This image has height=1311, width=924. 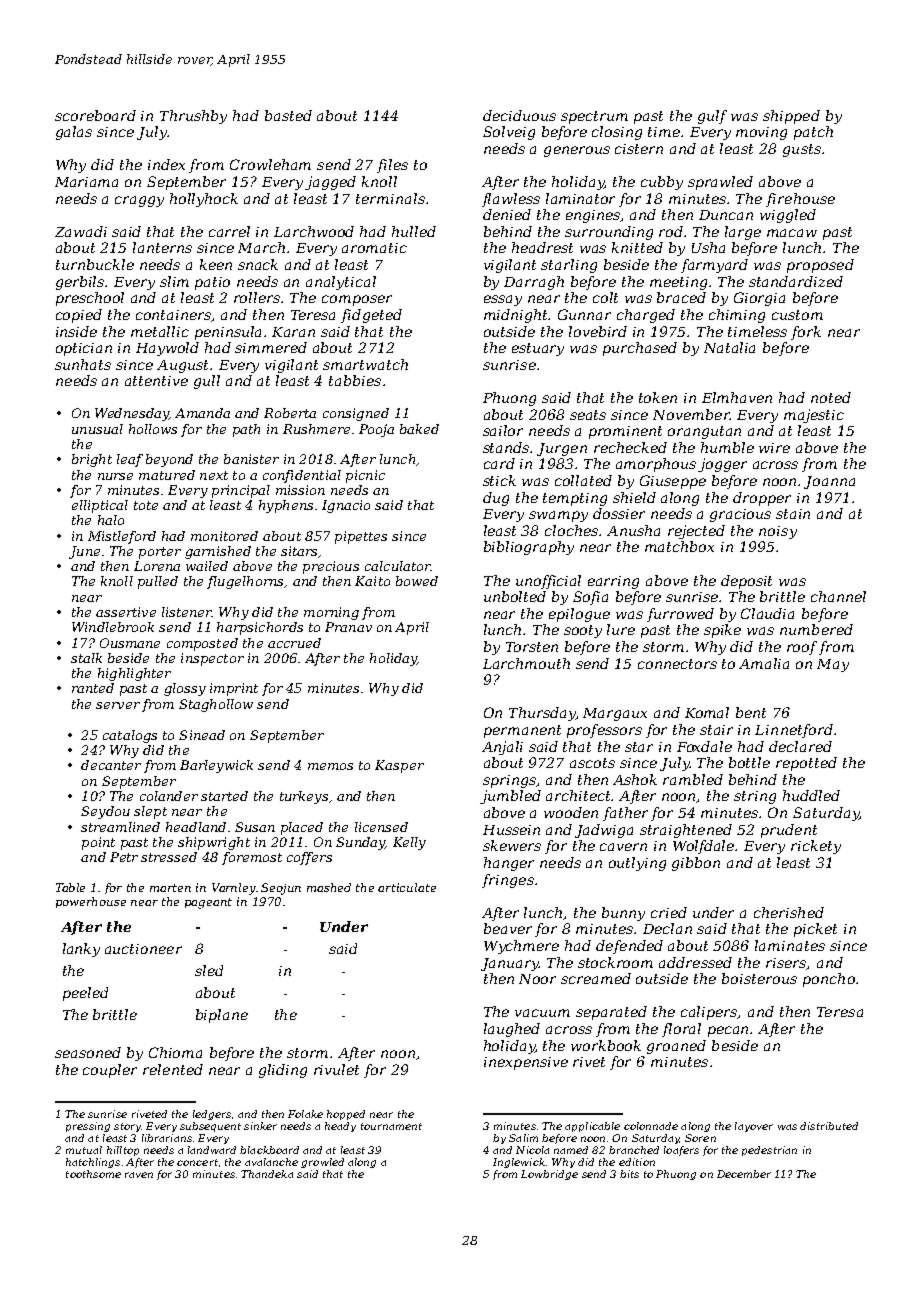 What do you see at coordinates (729, 347) in the image?
I see `Natalia` at bounding box center [729, 347].
